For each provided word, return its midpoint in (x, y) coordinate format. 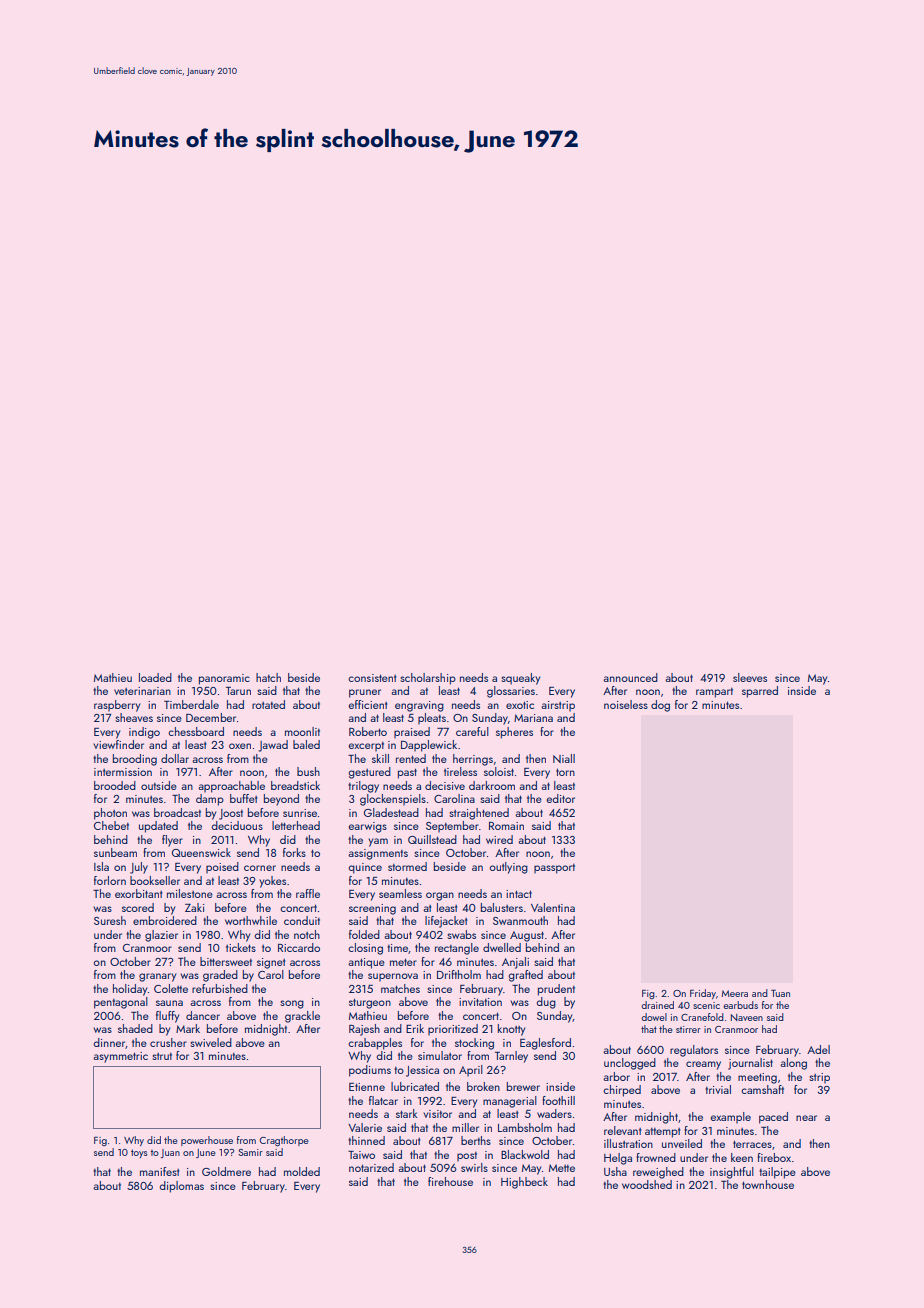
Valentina (553, 907)
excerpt (366, 747)
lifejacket (446, 922)
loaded (155, 677)
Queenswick (201, 852)
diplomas (182, 1187)
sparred (760, 692)
